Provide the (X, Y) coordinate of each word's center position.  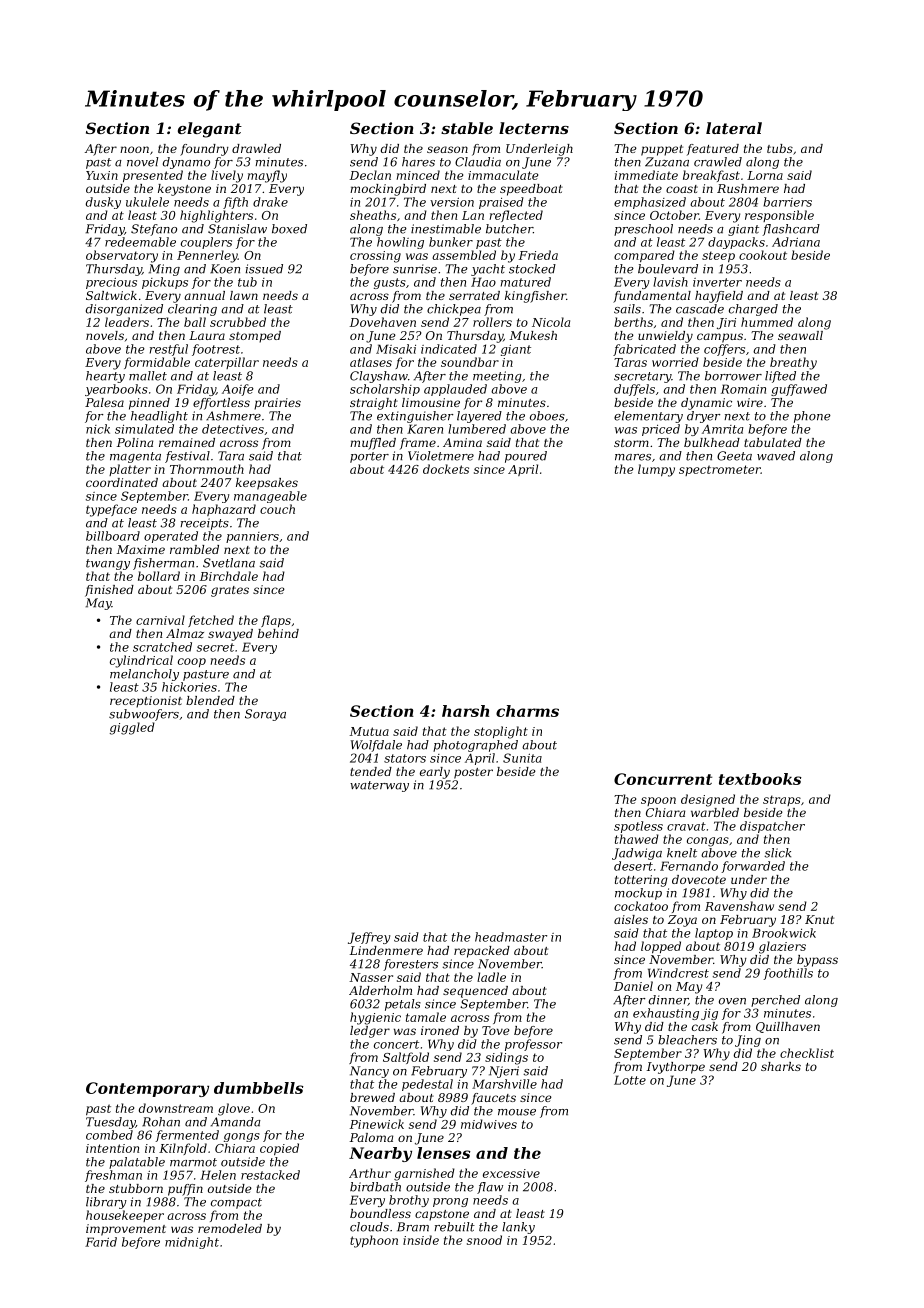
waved (776, 456)
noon (134, 149)
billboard (113, 536)
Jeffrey (369, 938)
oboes (547, 416)
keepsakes (267, 484)
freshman (113, 1176)
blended (210, 700)
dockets (446, 469)
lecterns (534, 128)
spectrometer (720, 470)
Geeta (734, 456)
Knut (819, 919)
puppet (662, 150)
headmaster (511, 937)
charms (527, 711)
